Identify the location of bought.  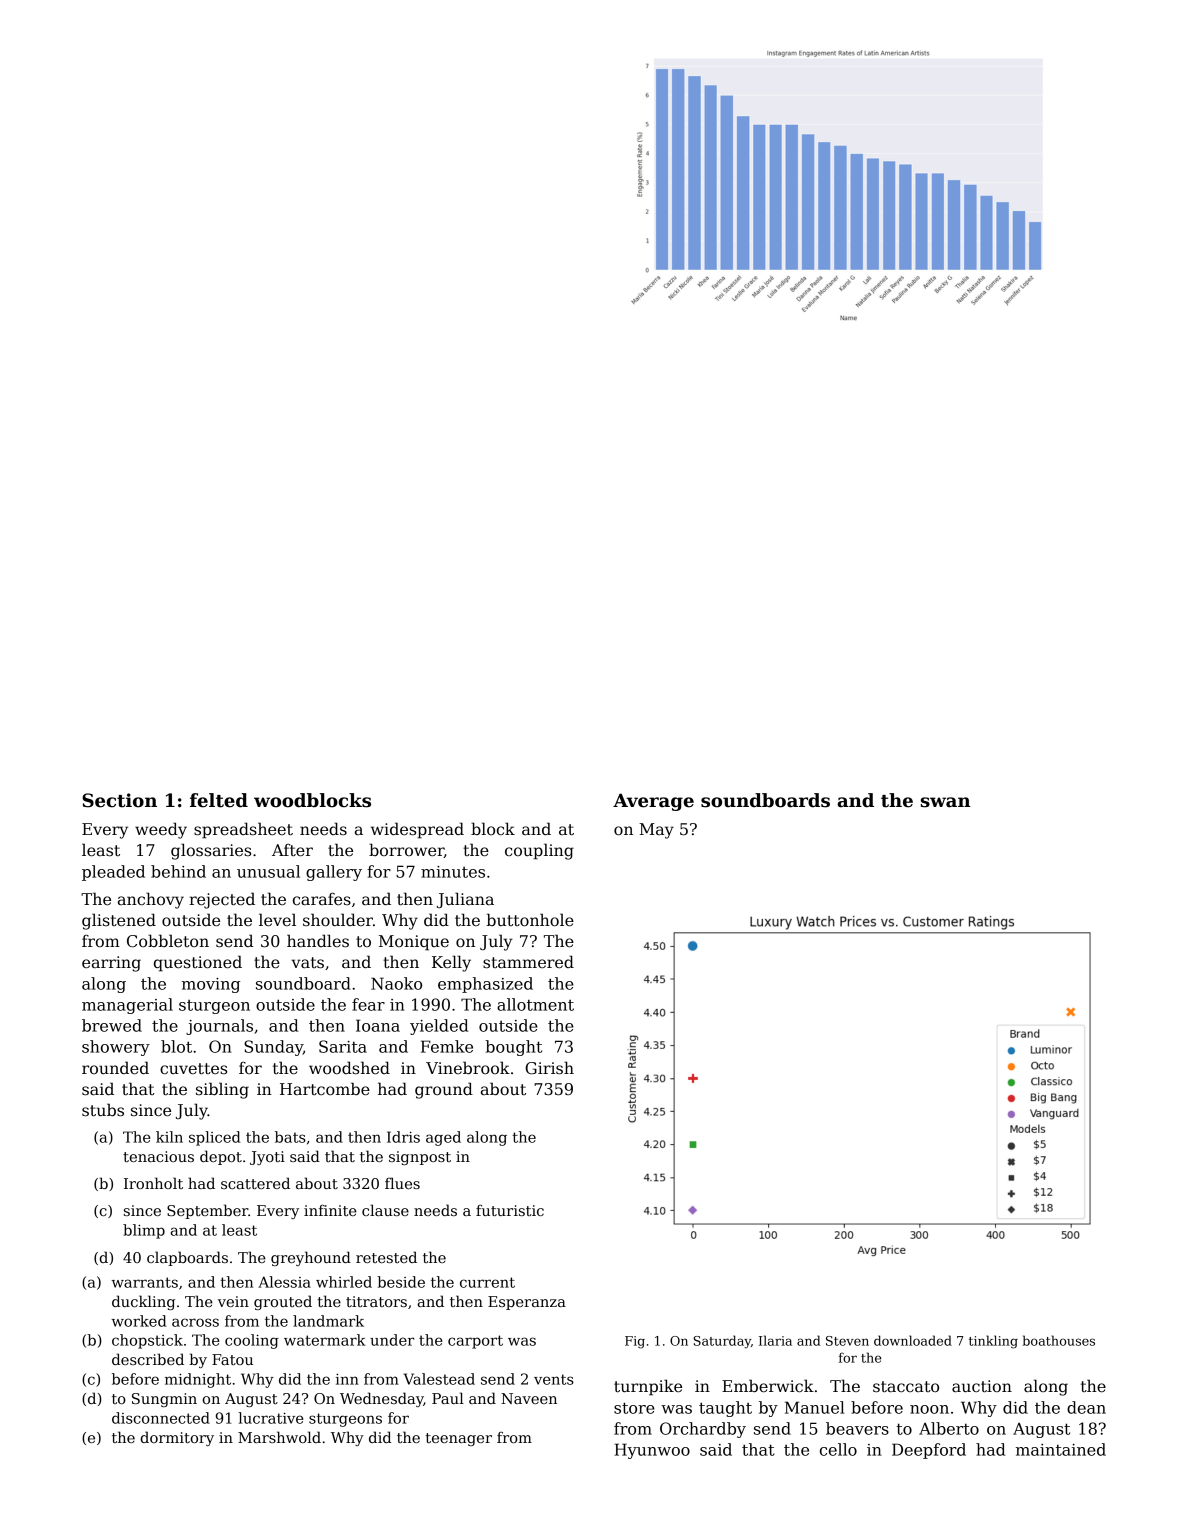
(513, 1048).
